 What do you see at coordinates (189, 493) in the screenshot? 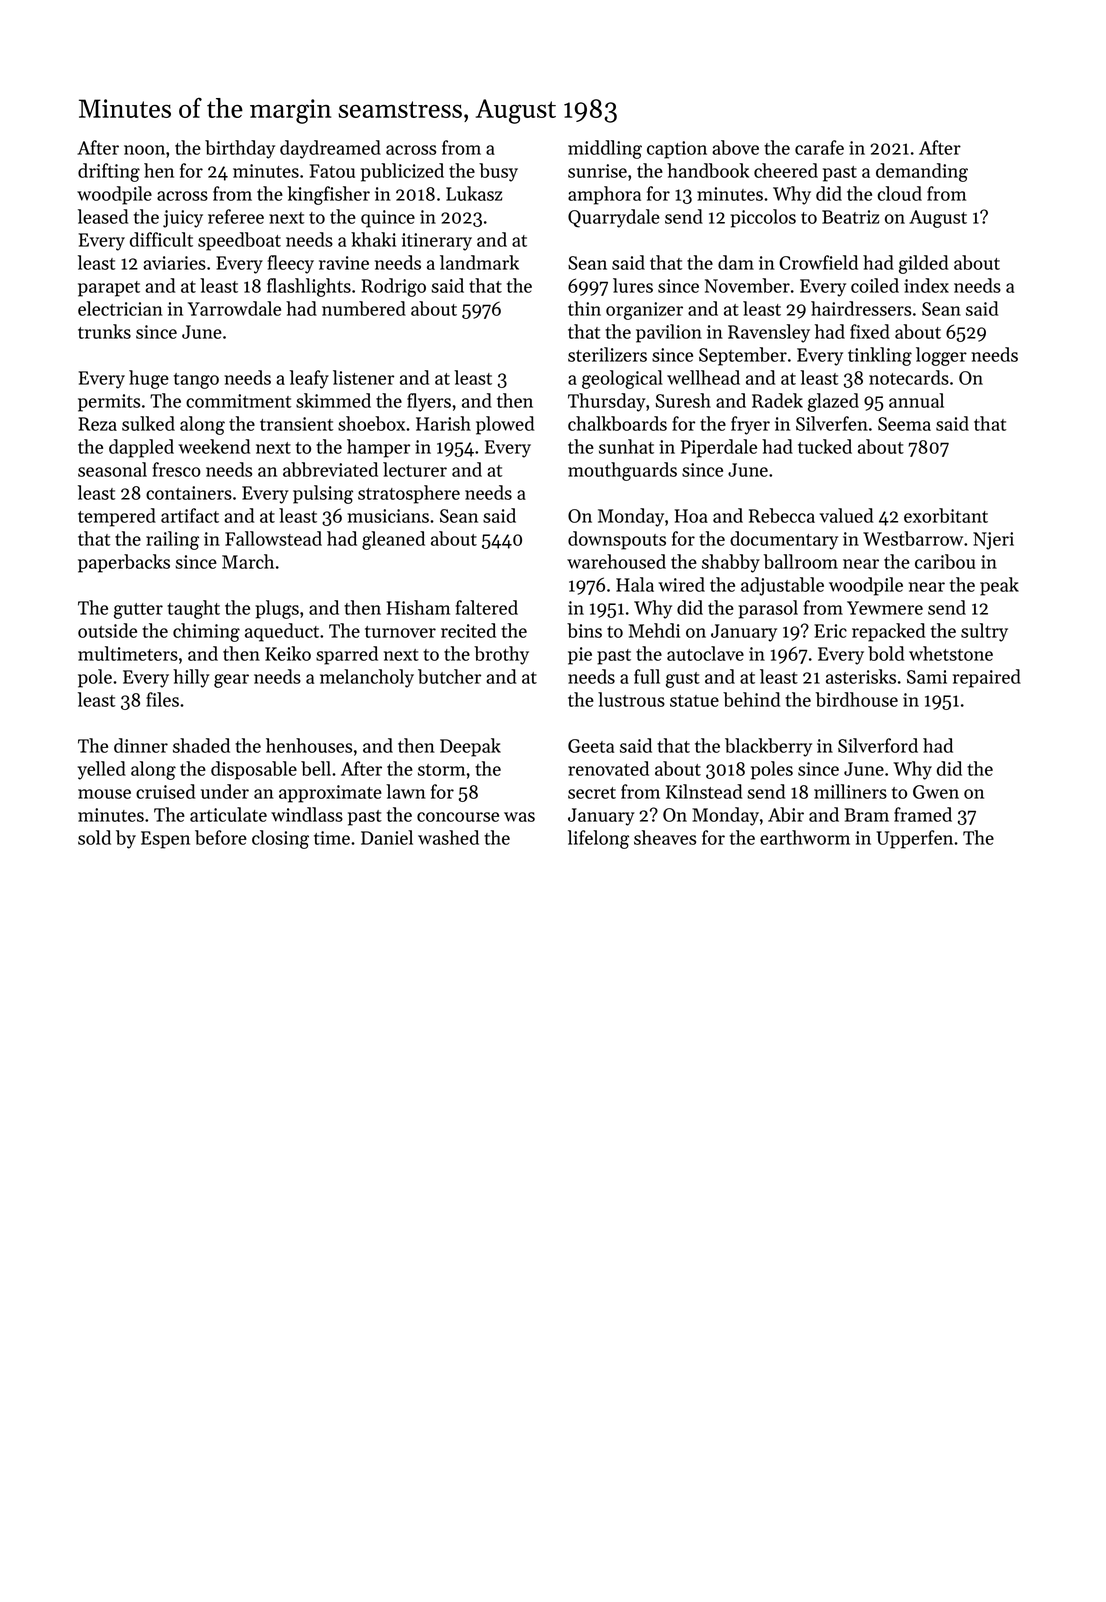
I see `containers` at bounding box center [189, 493].
